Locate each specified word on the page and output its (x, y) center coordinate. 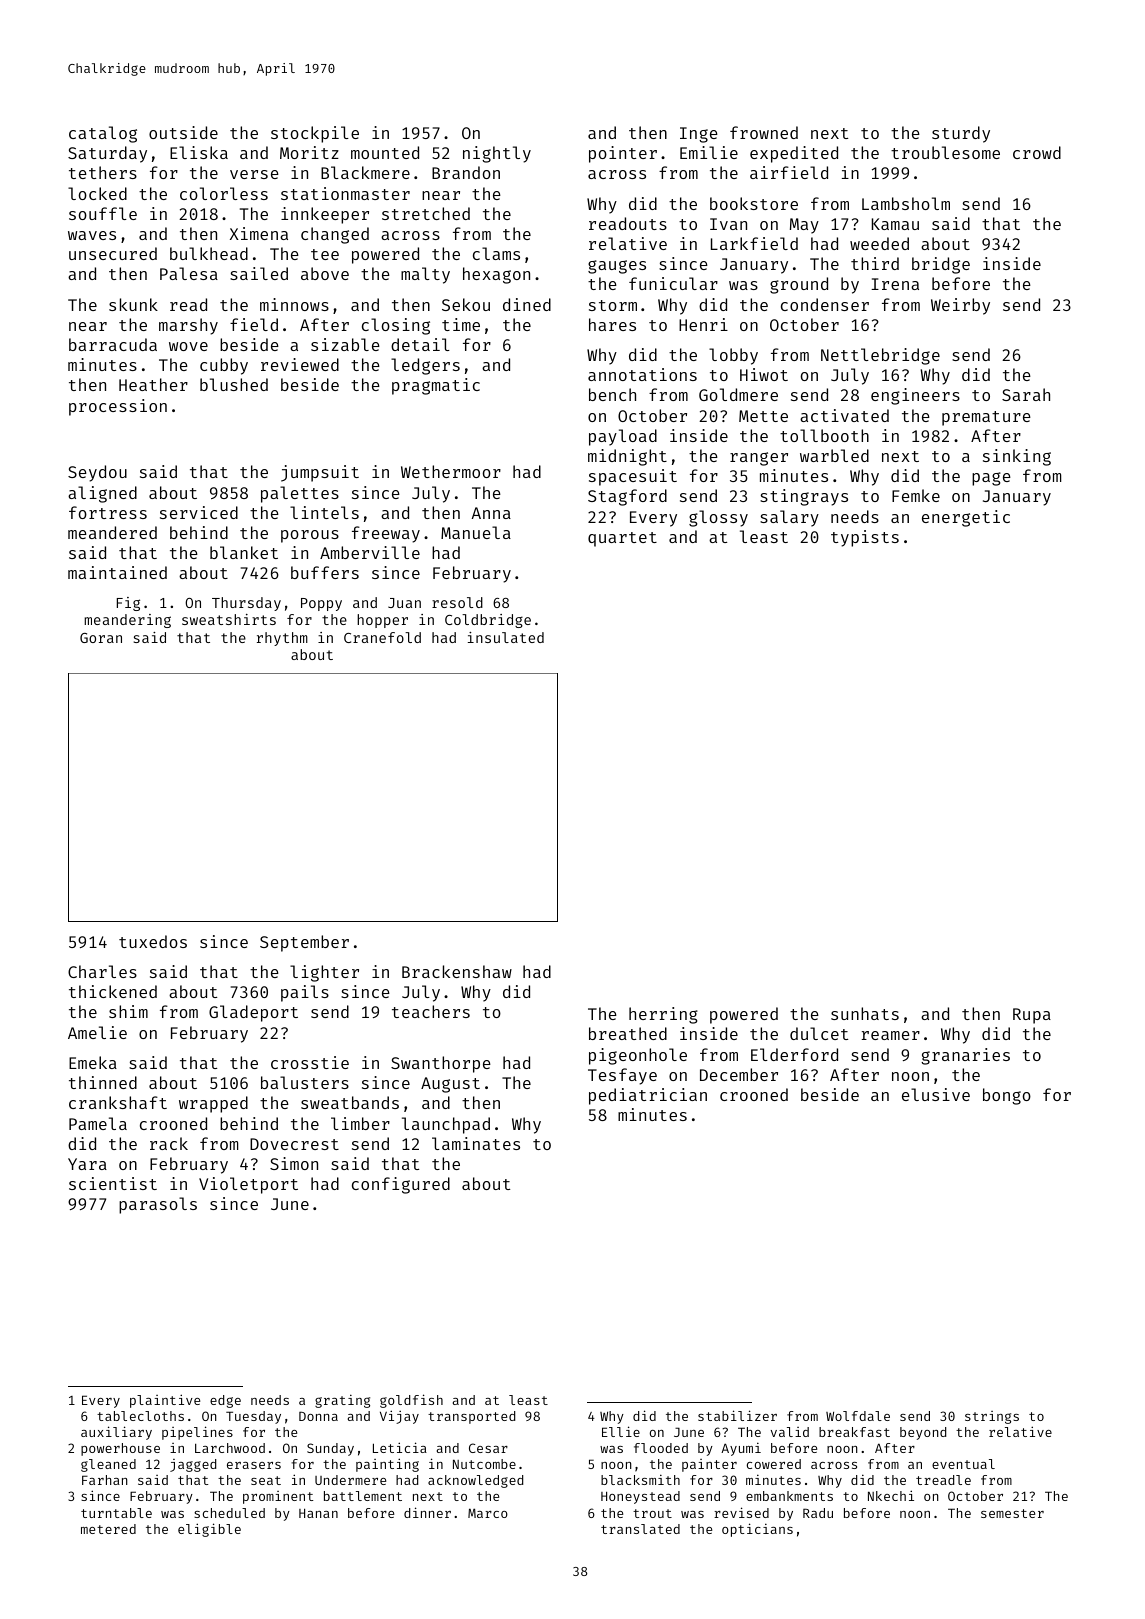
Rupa (1032, 1016)
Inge (699, 135)
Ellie (621, 1431)
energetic (966, 518)
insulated (506, 637)
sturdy (961, 134)
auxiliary (116, 1433)
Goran (101, 638)
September (304, 943)
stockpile (315, 134)
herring (663, 1015)
